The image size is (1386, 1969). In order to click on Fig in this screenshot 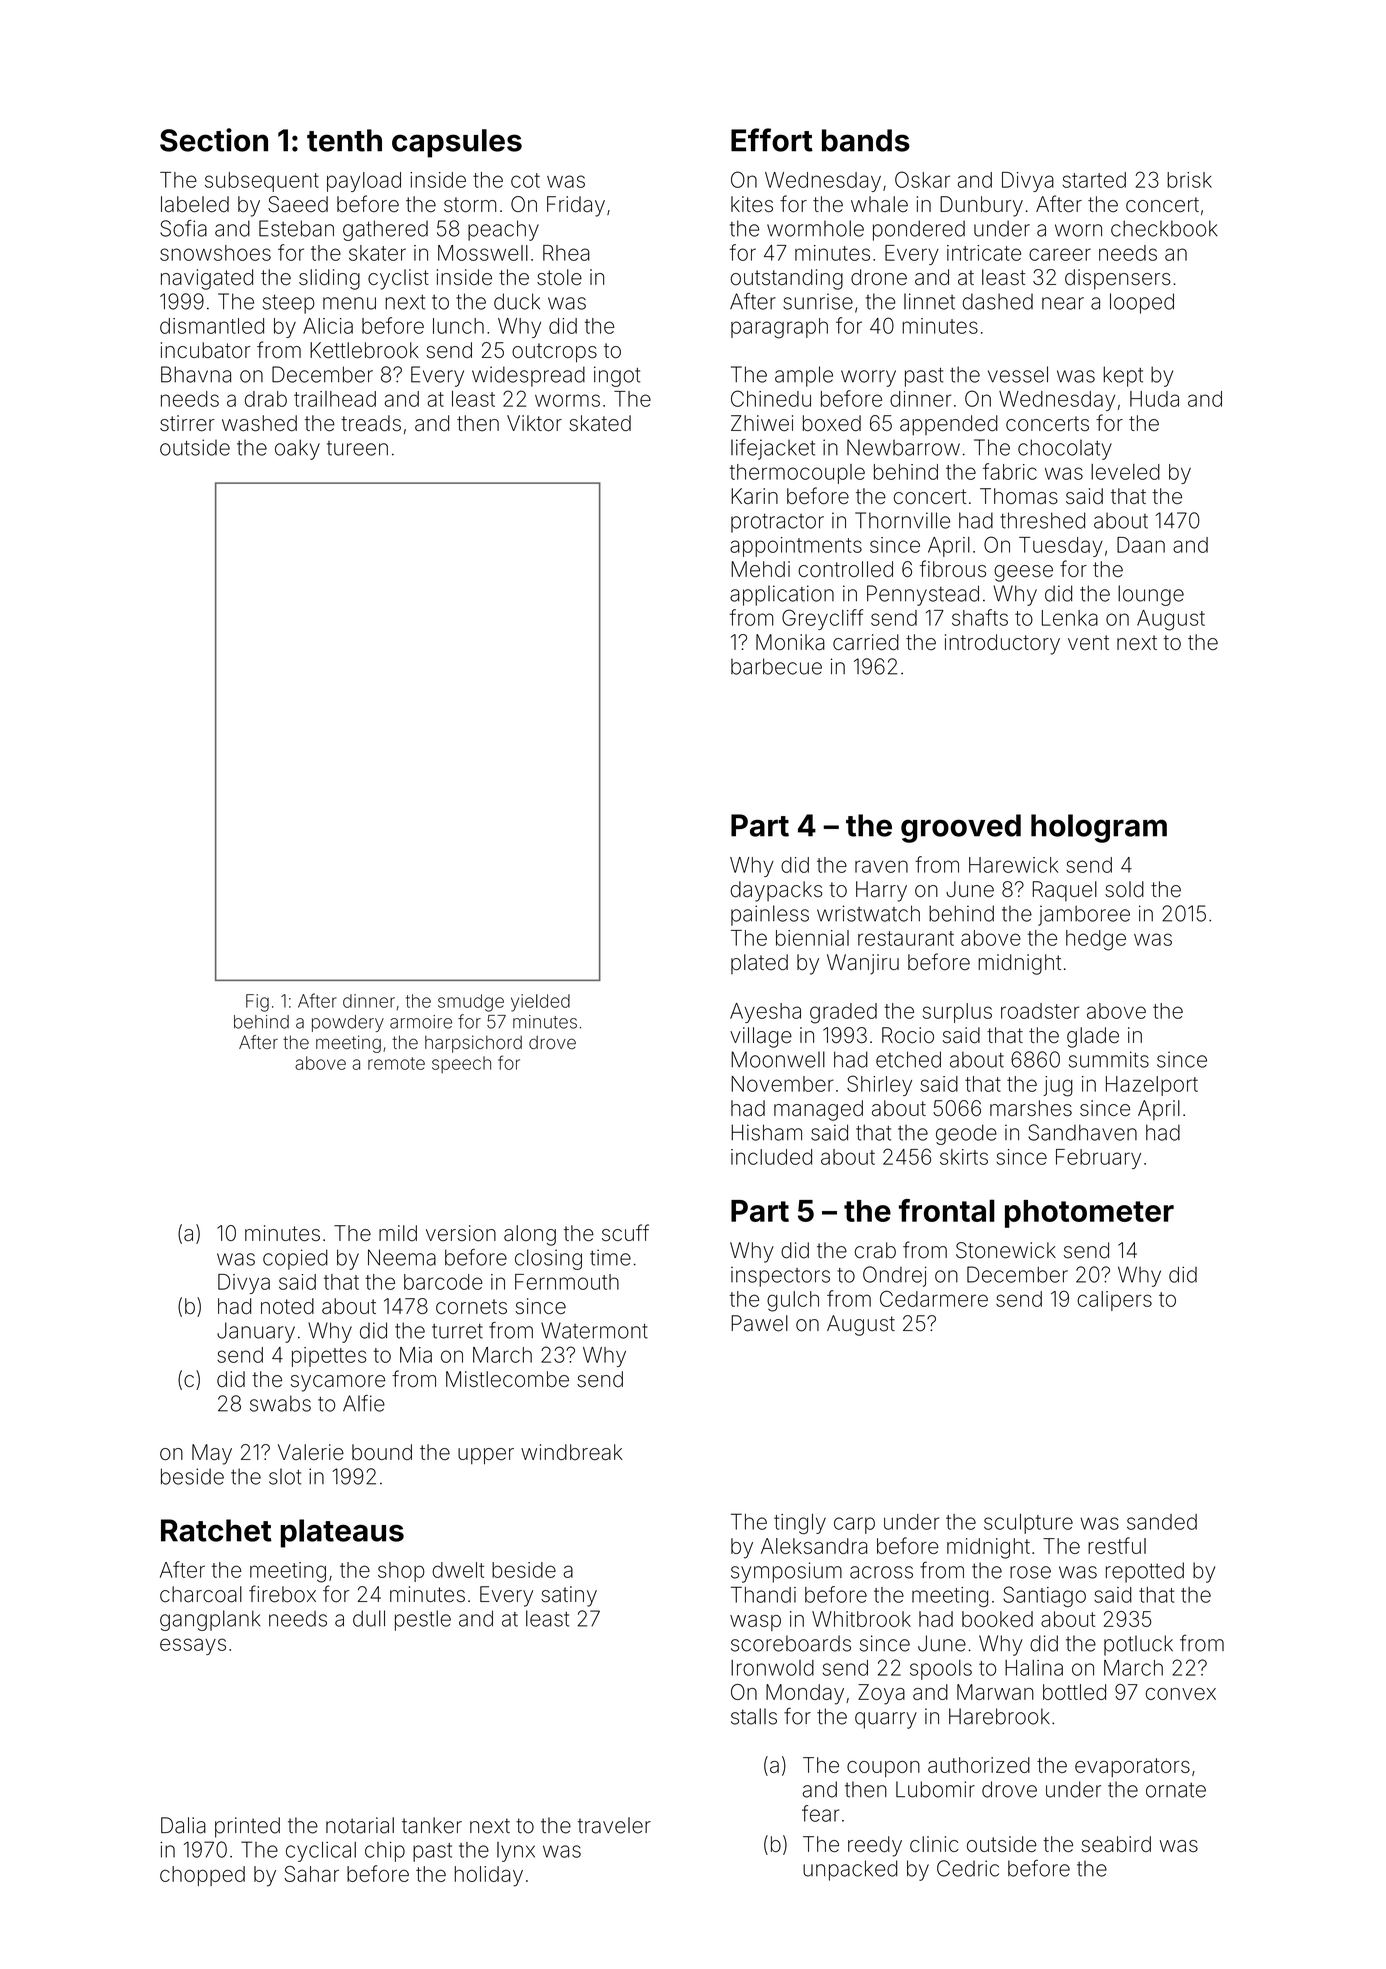, I will do `click(257, 1003)`.
